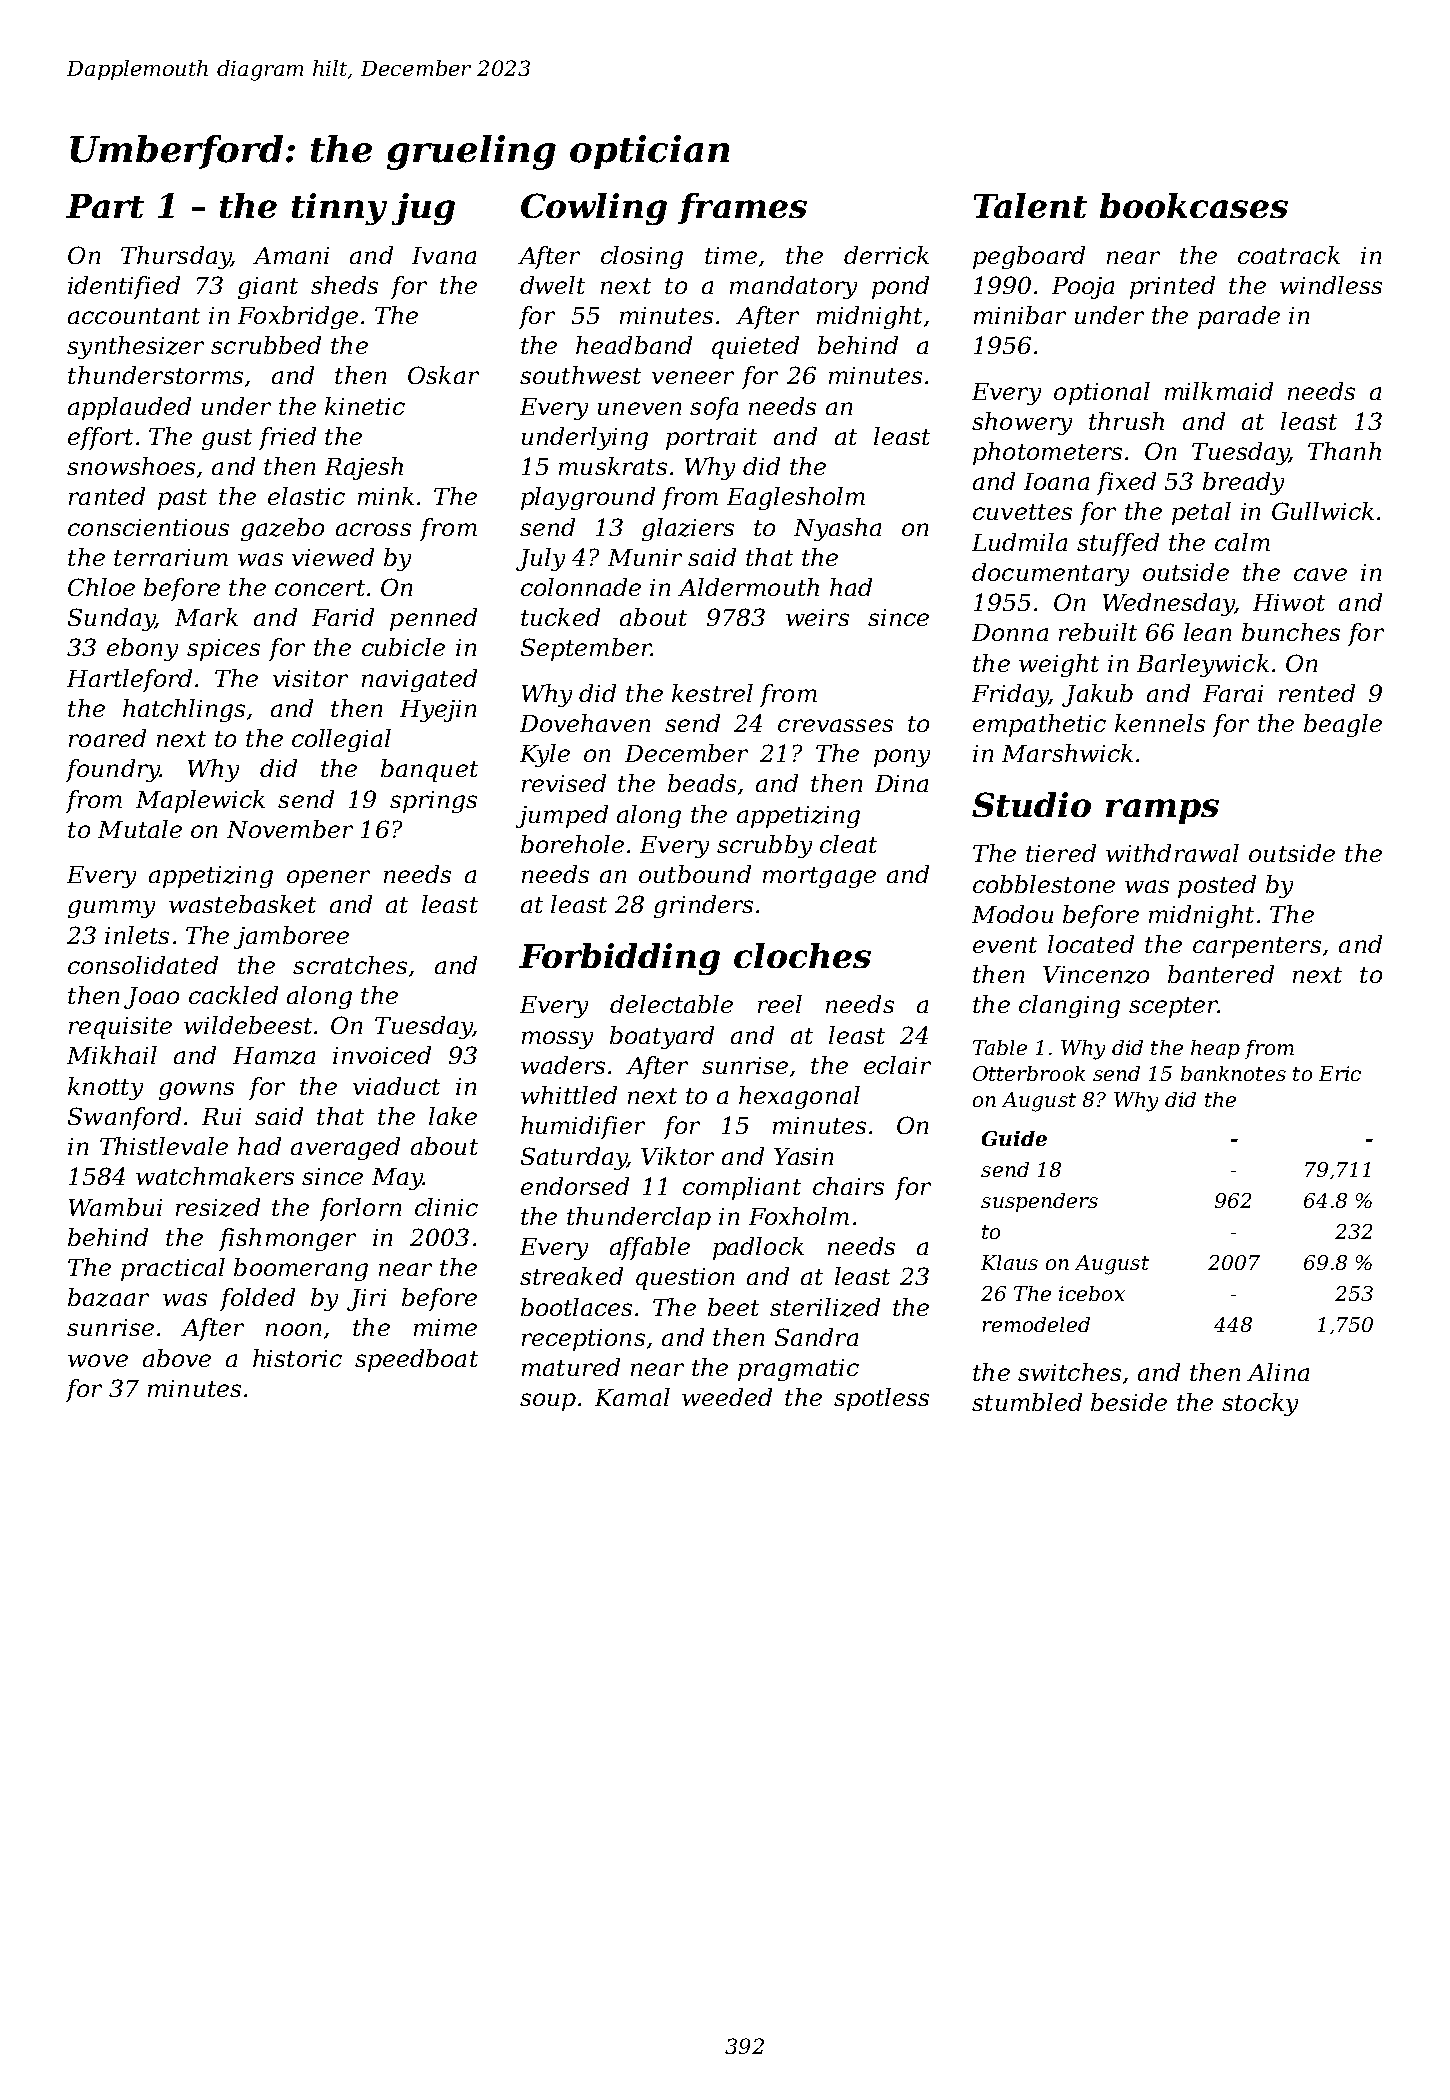 This document has height=2100, width=1450. I want to click on wove, so click(98, 1360).
